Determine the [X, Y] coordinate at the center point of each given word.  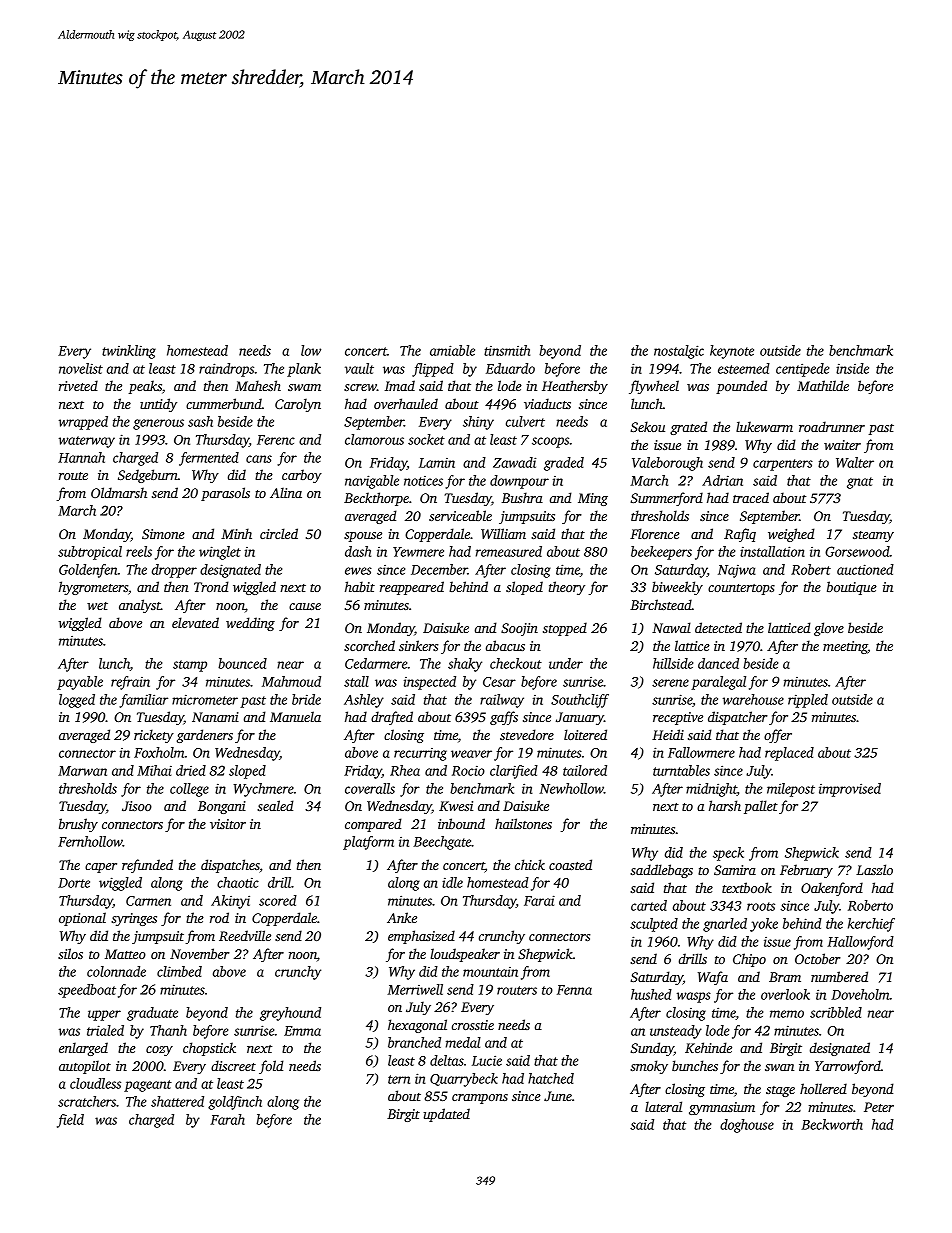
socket [426, 439]
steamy [873, 536]
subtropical [90, 553]
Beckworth [832, 1124]
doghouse [747, 1126]
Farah [227, 1119]
